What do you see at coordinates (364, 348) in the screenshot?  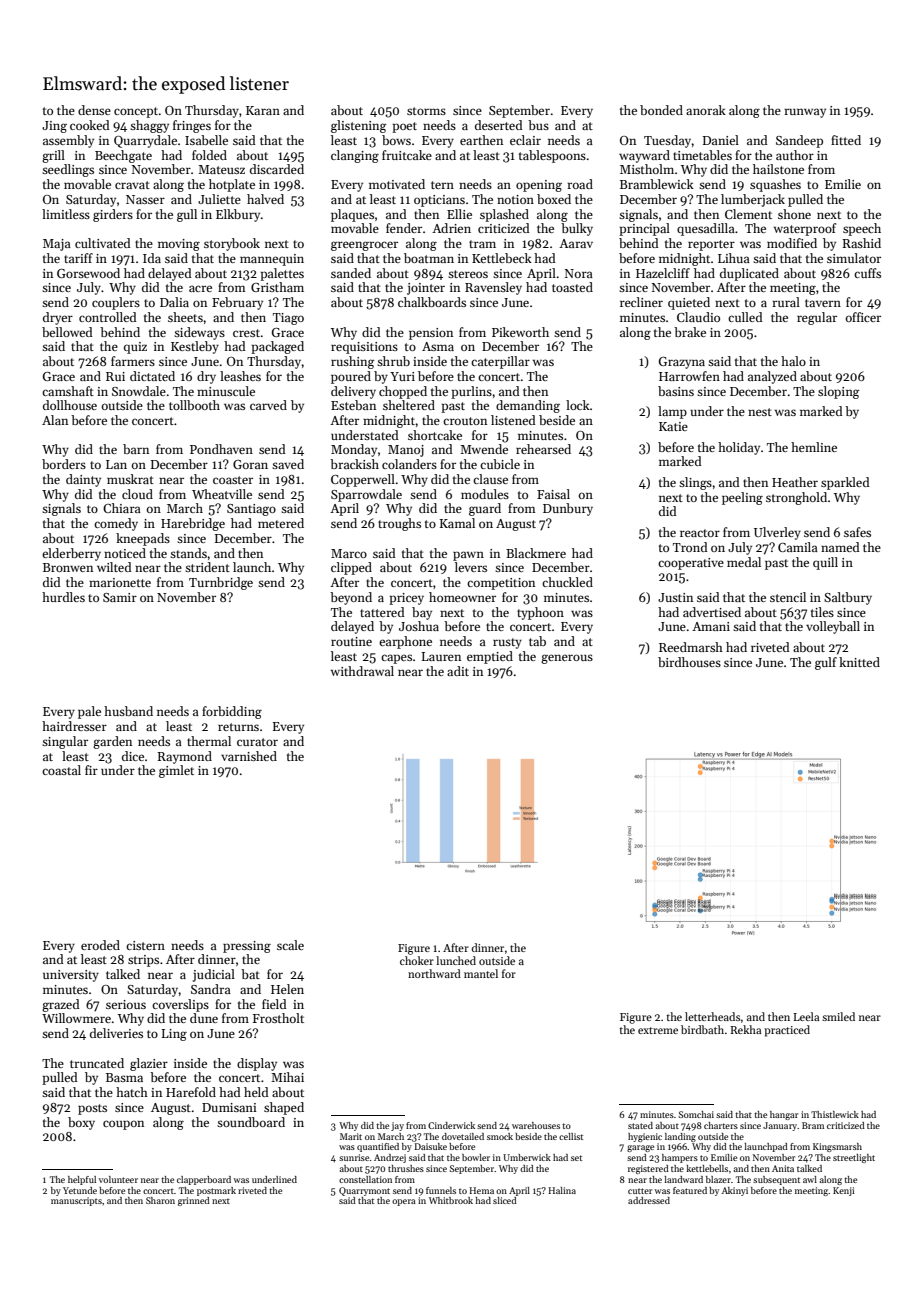 I see `requisitions` at bounding box center [364, 348].
